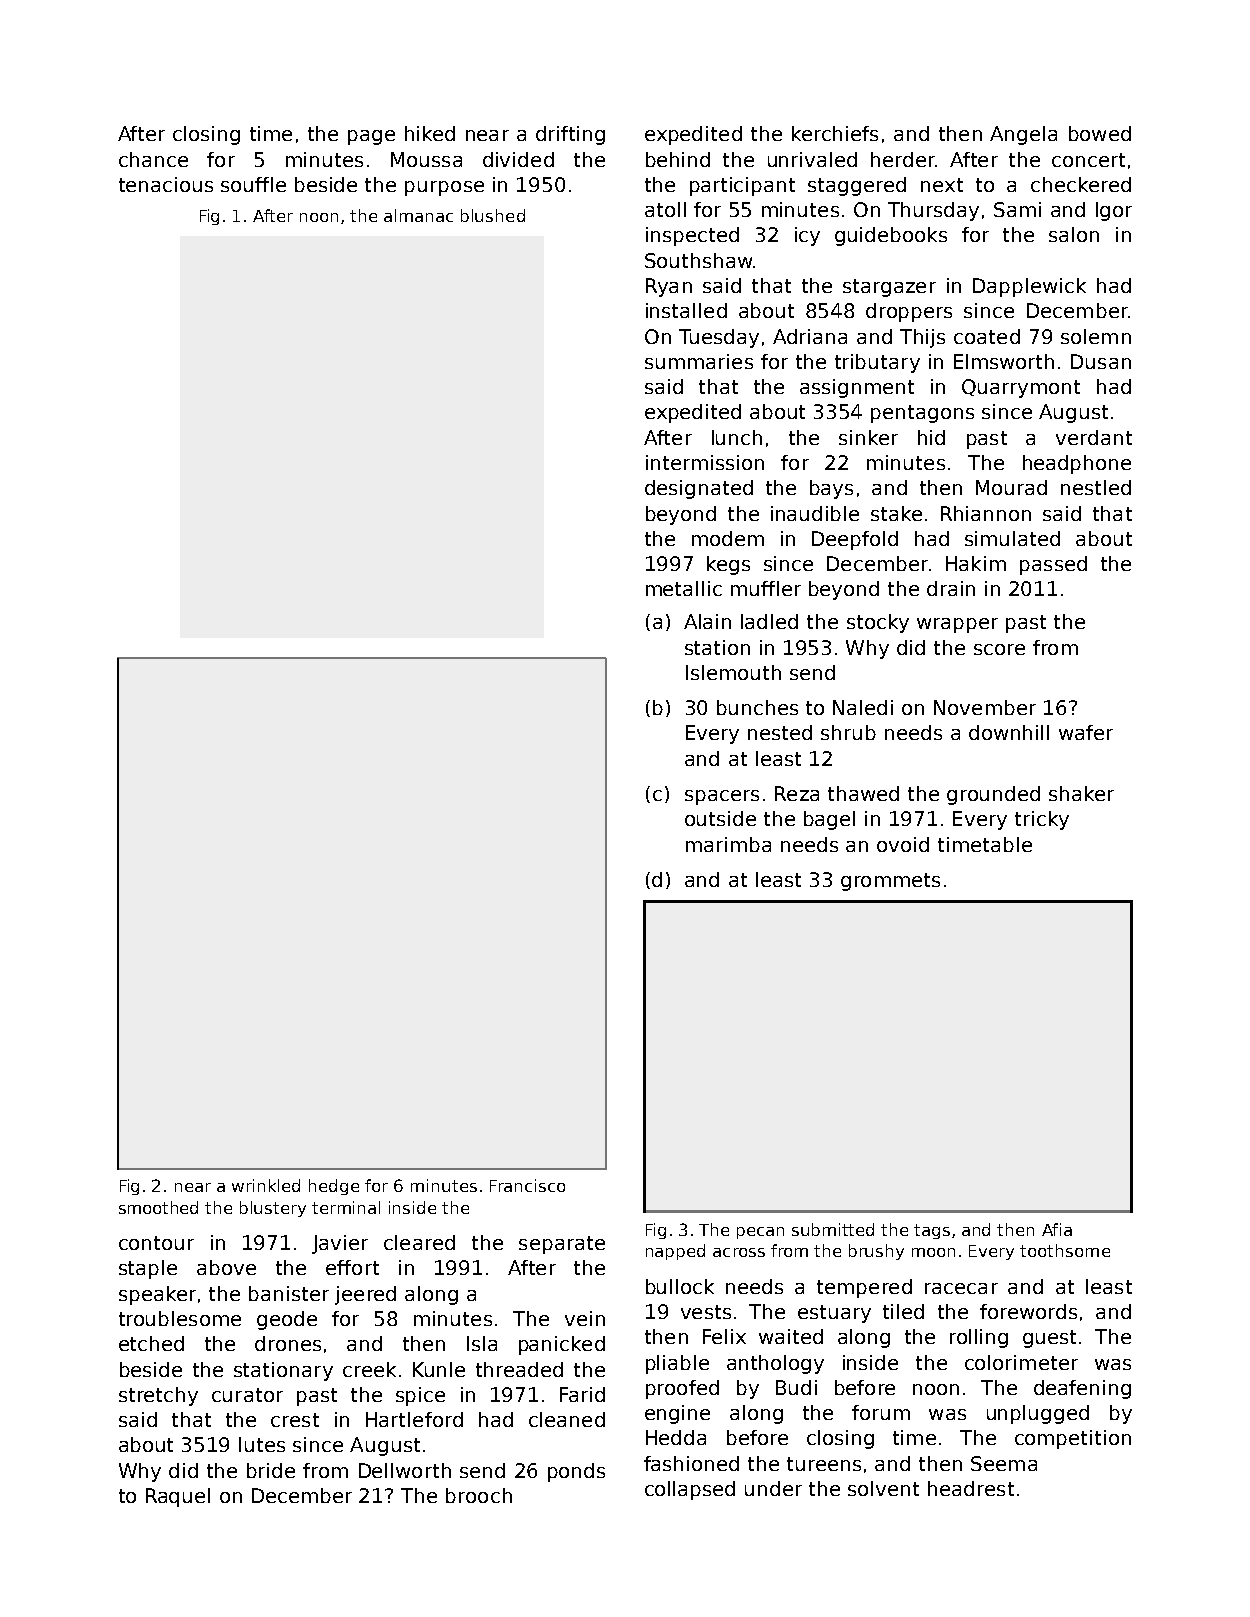 The image size is (1250, 1617). I want to click on Angela, so click(1023, 135).
